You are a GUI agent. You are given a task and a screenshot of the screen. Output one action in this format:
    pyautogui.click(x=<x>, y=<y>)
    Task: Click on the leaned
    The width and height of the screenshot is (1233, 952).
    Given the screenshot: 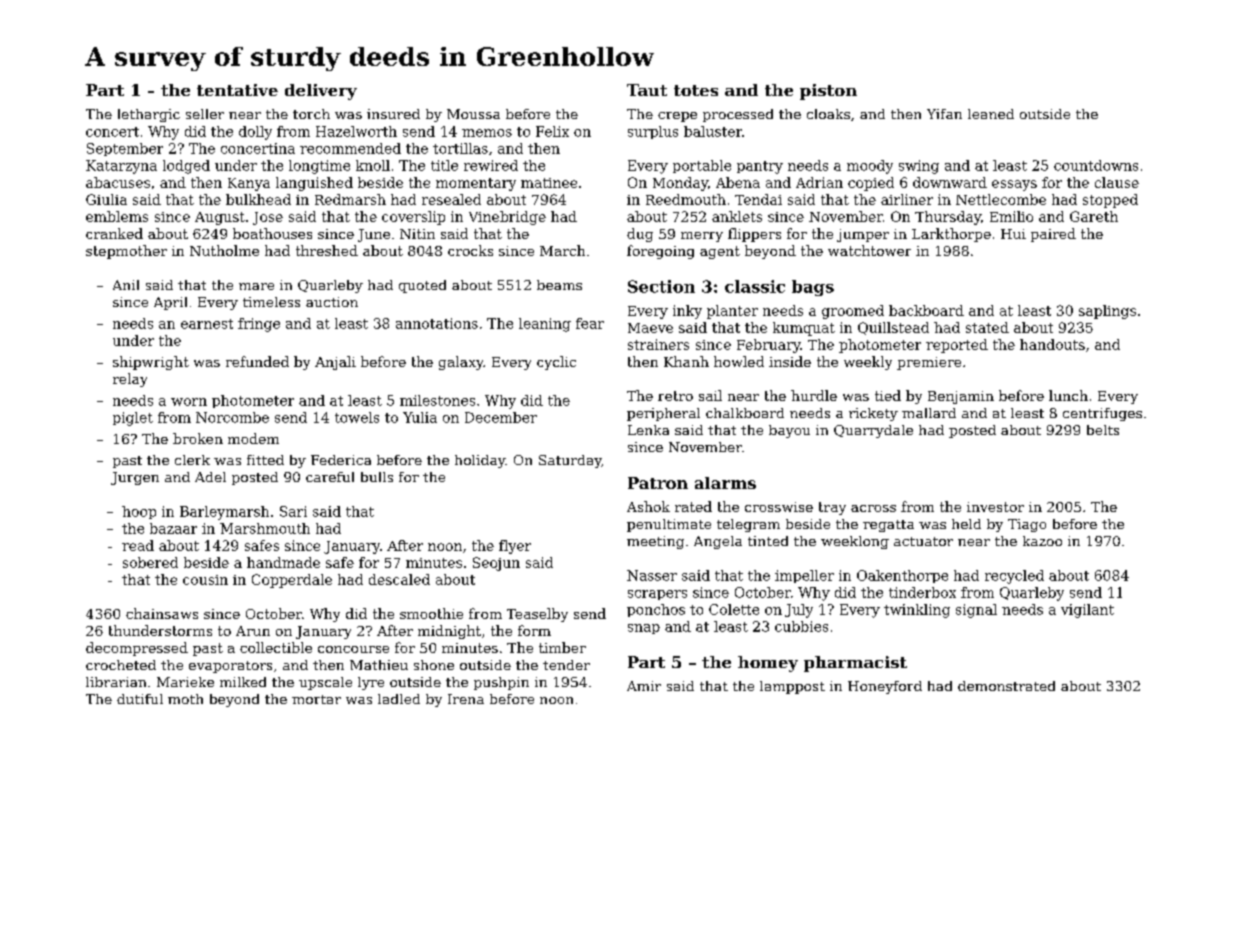 What is the action you would take?
    pyautogui.click(x=991, y=114)
